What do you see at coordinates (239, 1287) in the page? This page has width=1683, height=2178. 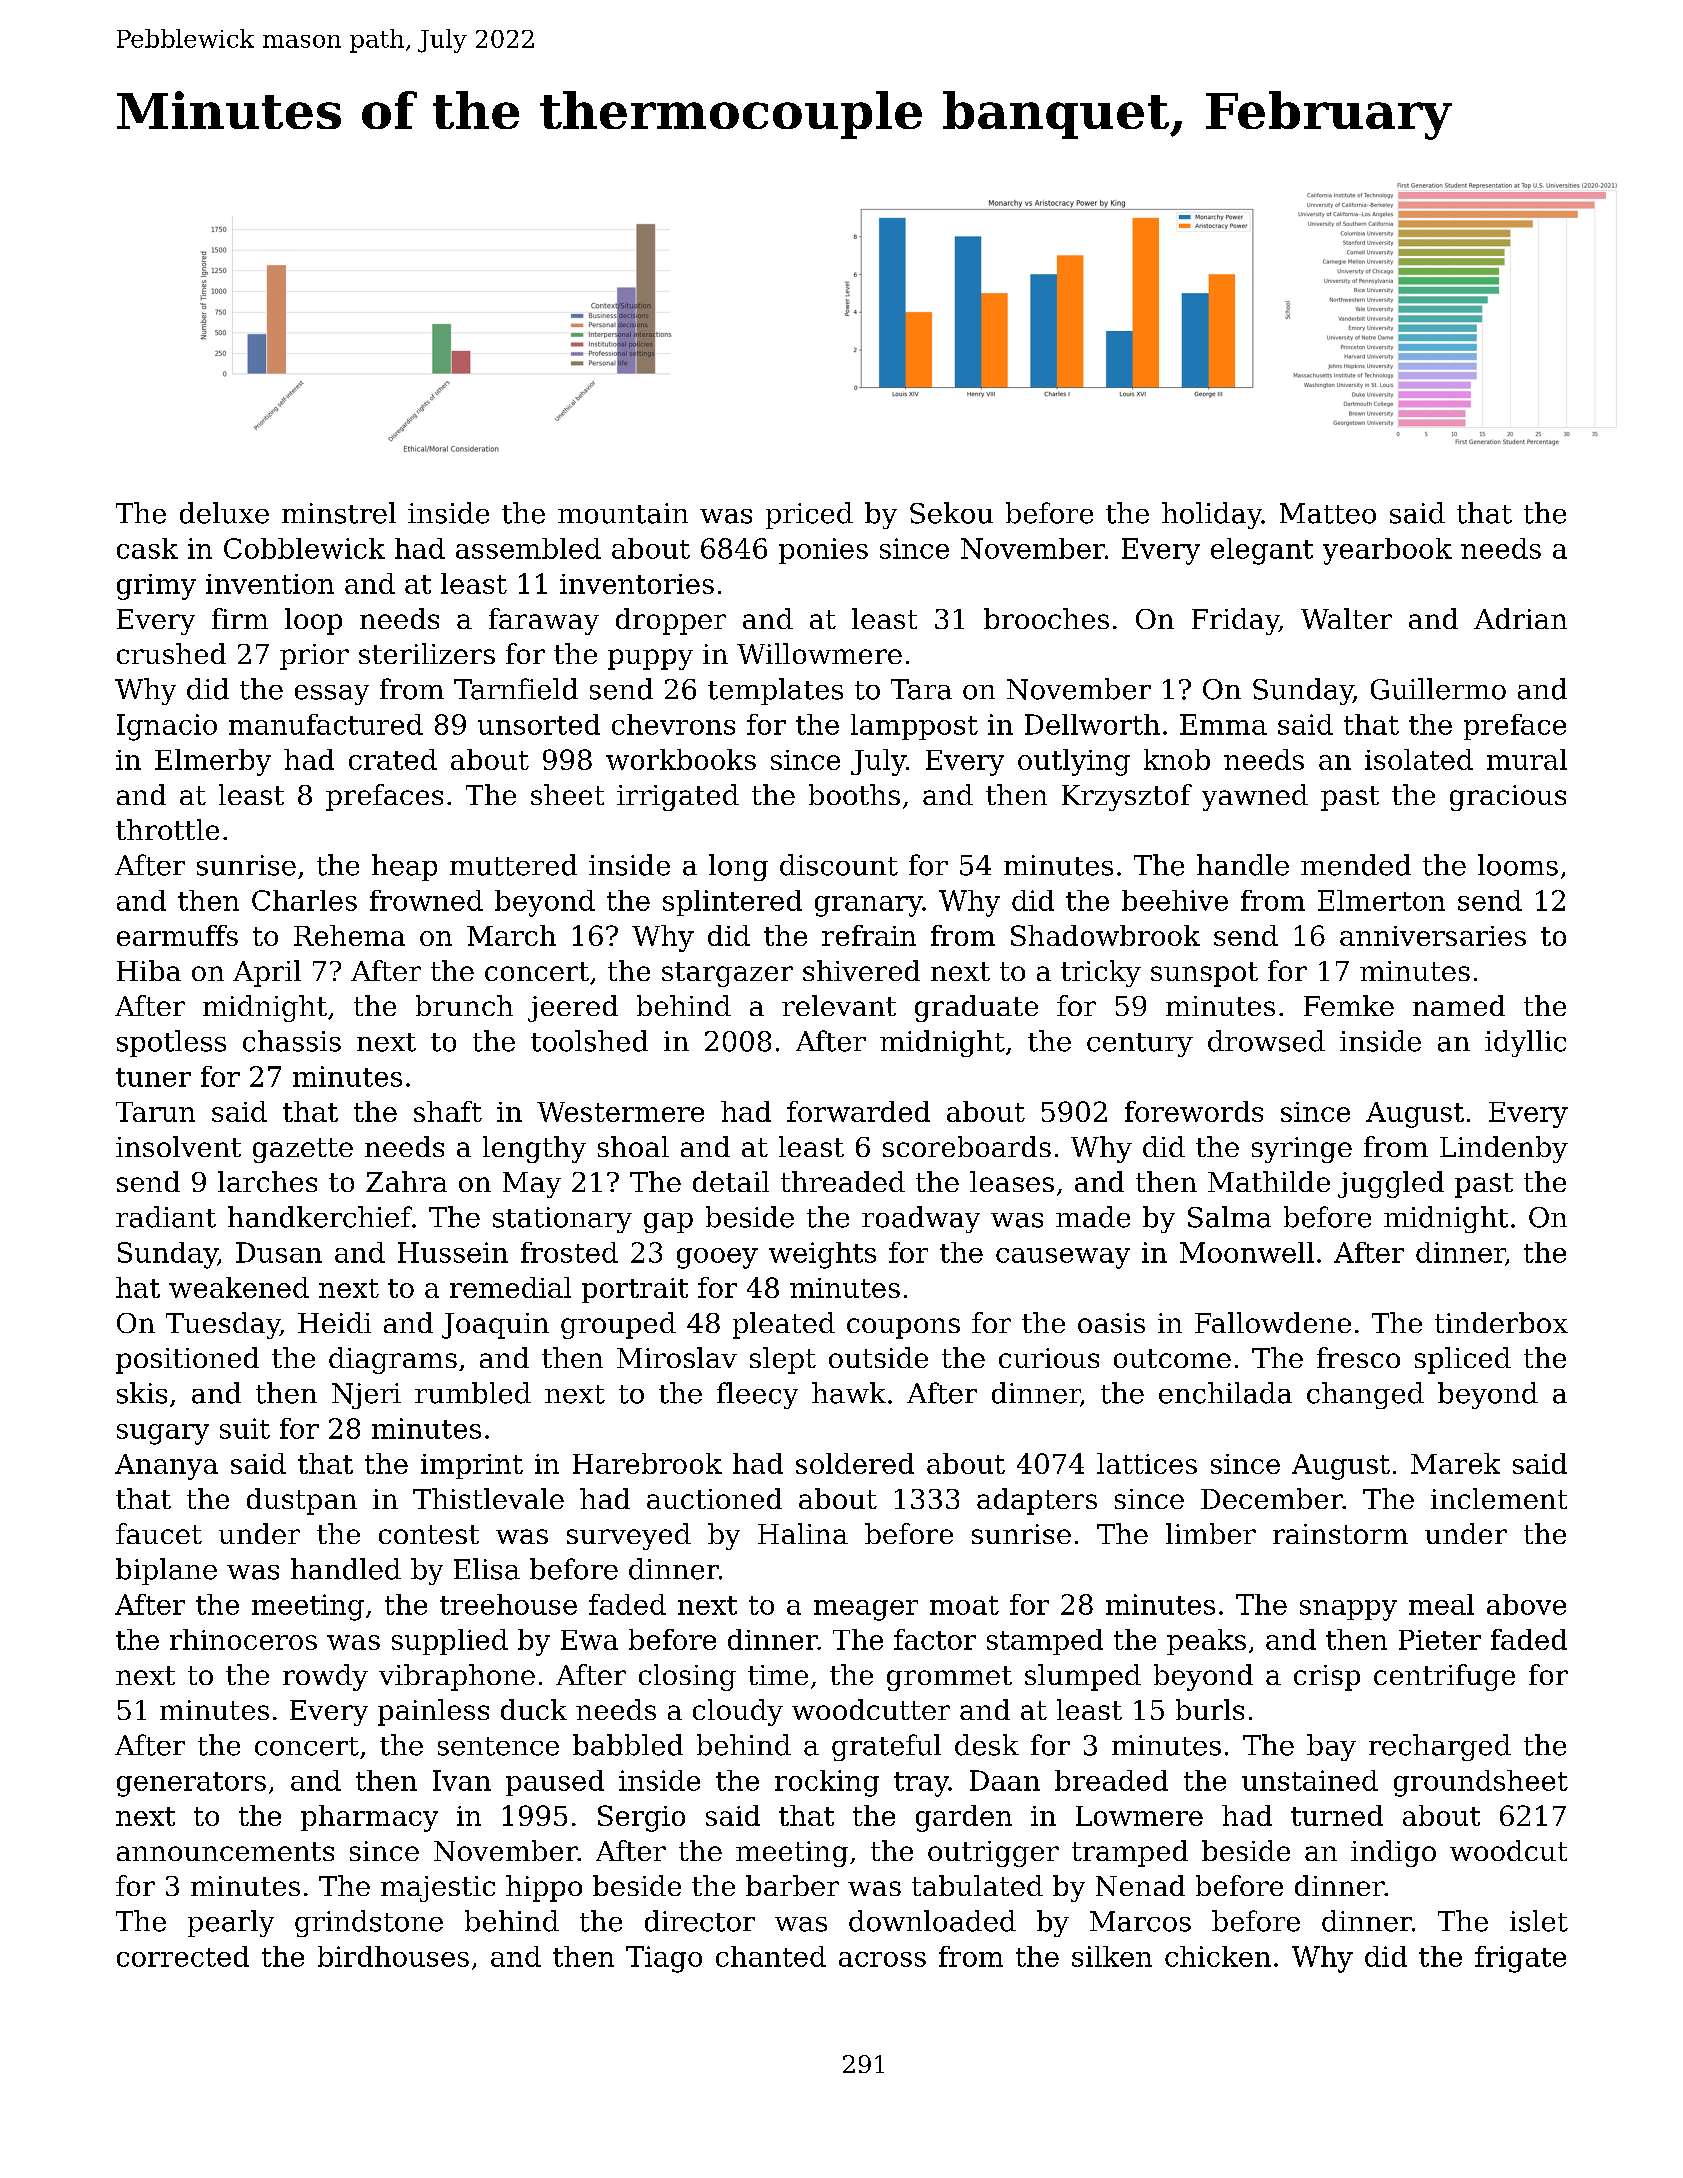 I see `weakened` at bounding box center [239, 1287].
